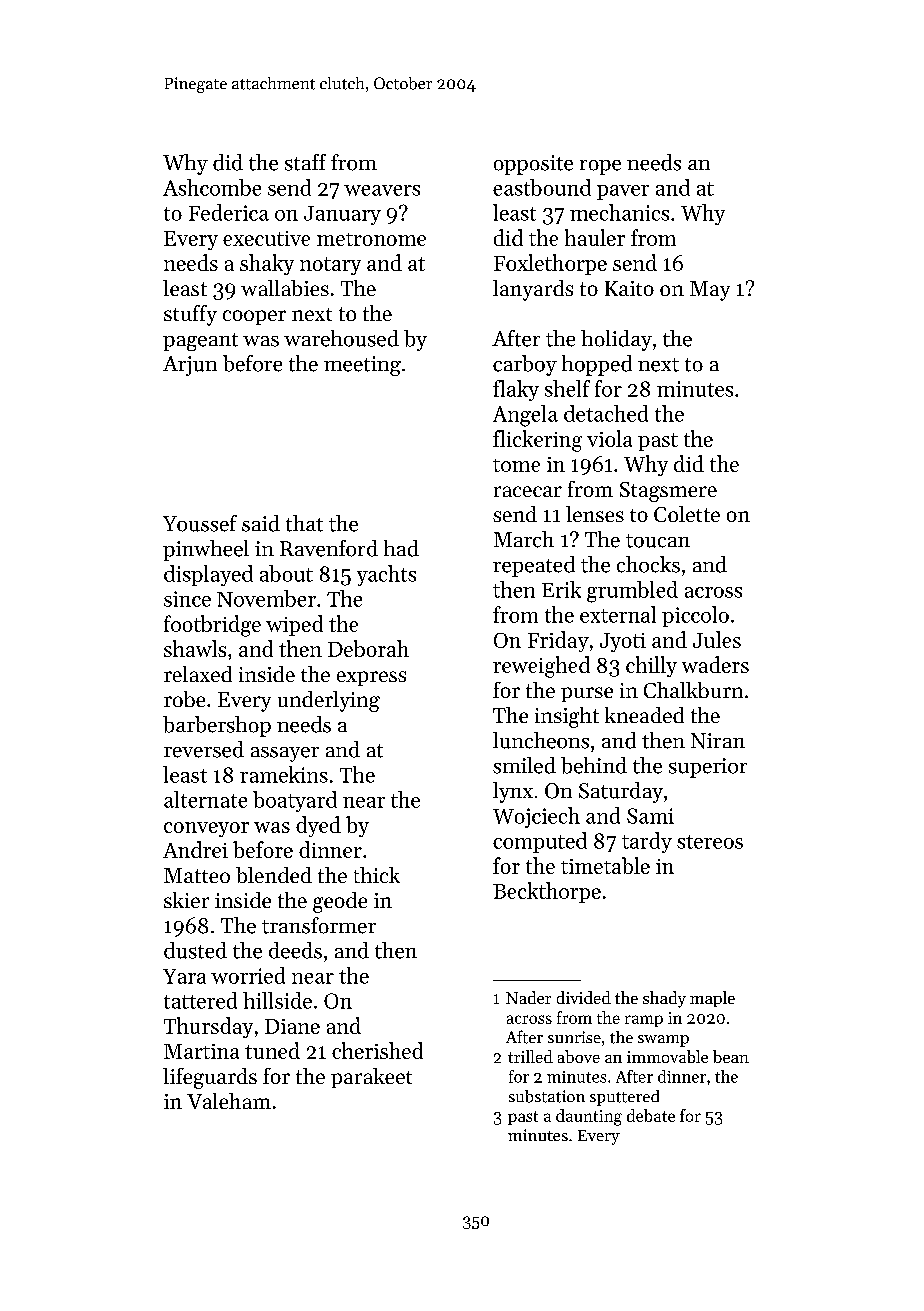 The image size is (924, 1311). What do you see at coordinates (606, 413) in the screenshot?
I see `detached` at bounding box center [606, 413].
